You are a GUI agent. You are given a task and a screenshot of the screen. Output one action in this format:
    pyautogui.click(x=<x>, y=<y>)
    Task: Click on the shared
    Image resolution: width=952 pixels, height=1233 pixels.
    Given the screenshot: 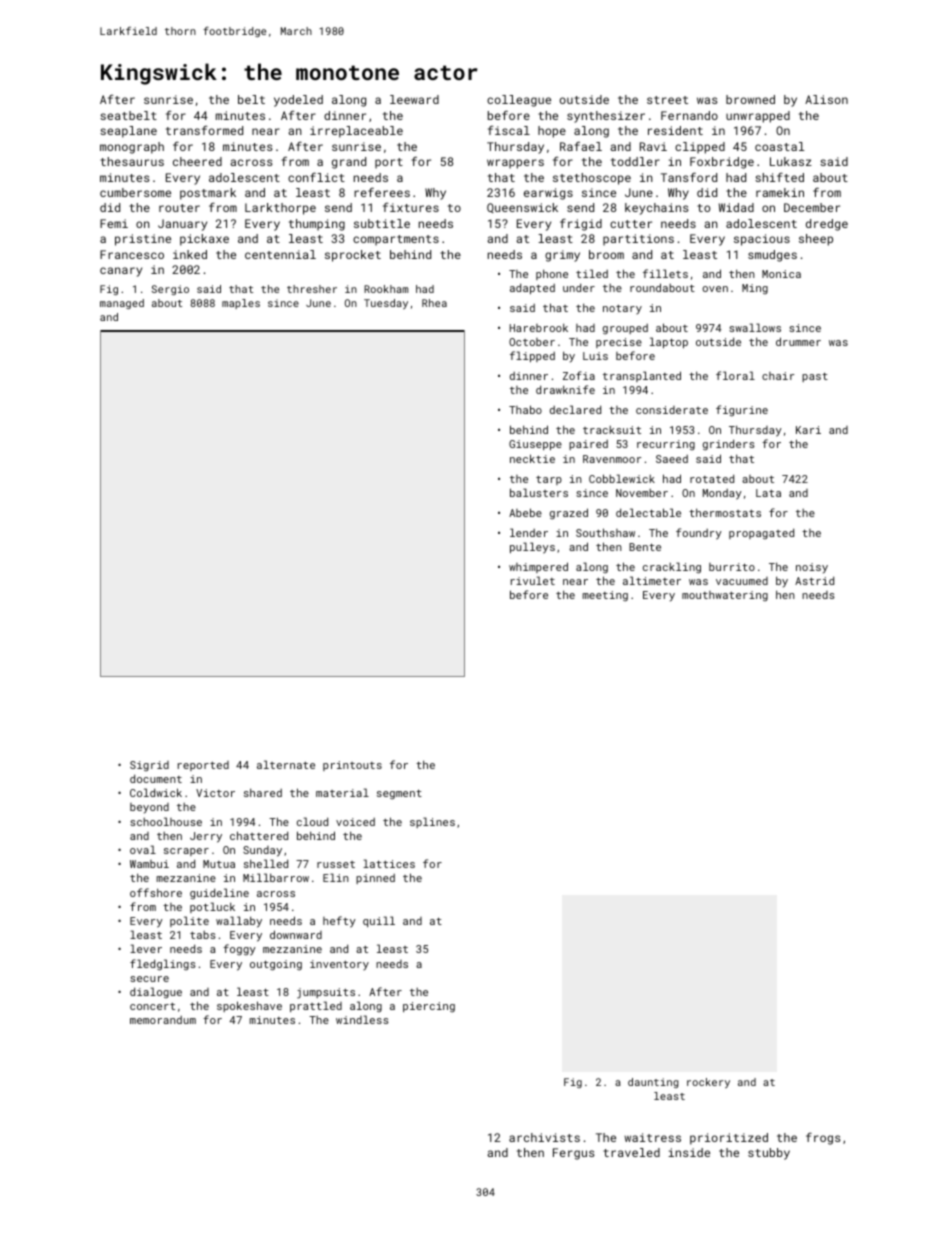 What is the action you would take?
    pyautogui.click(x=263, y=792)
